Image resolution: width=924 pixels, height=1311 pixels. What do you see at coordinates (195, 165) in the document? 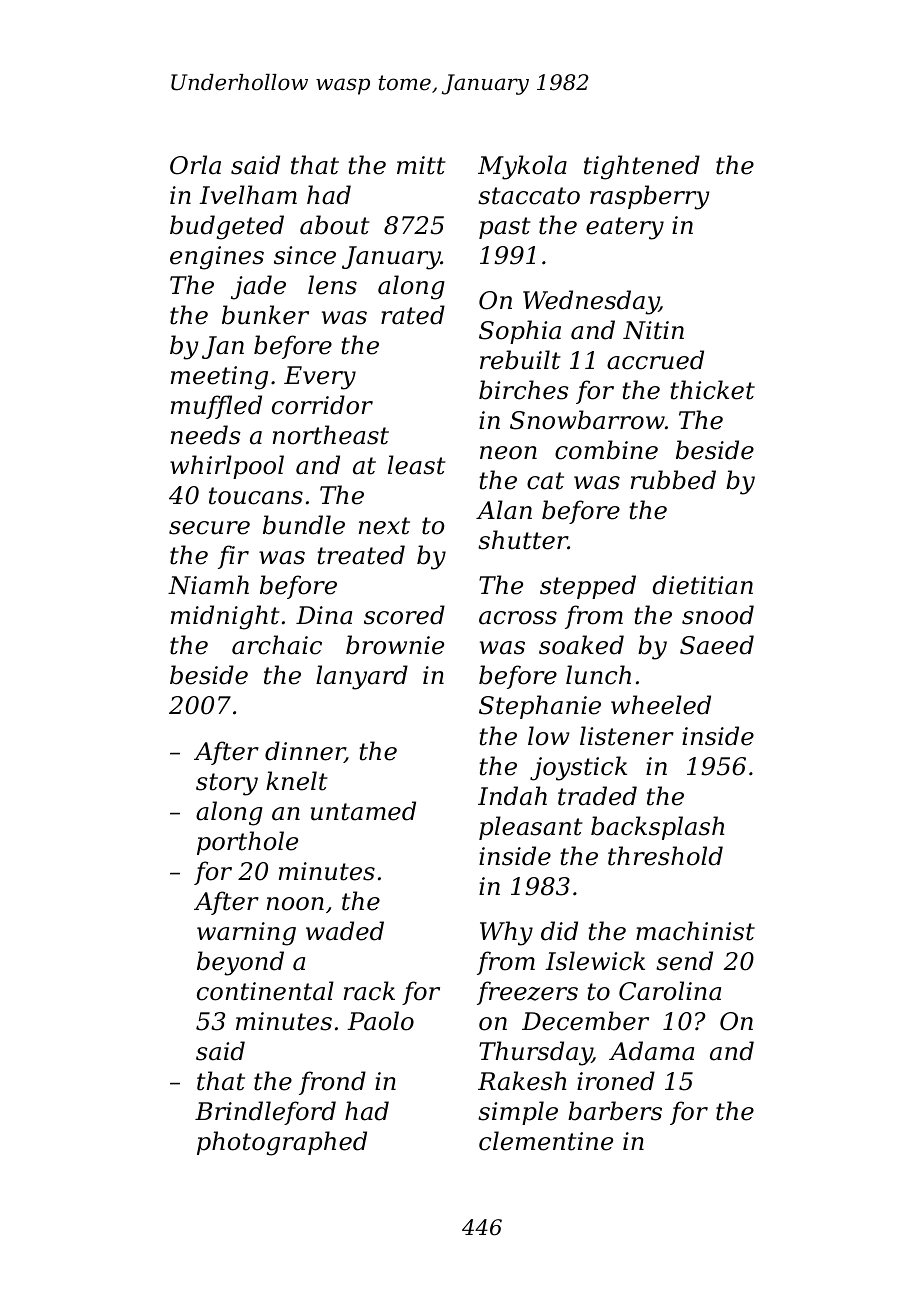
I see `Orla` at bounding box center [195, 165].
